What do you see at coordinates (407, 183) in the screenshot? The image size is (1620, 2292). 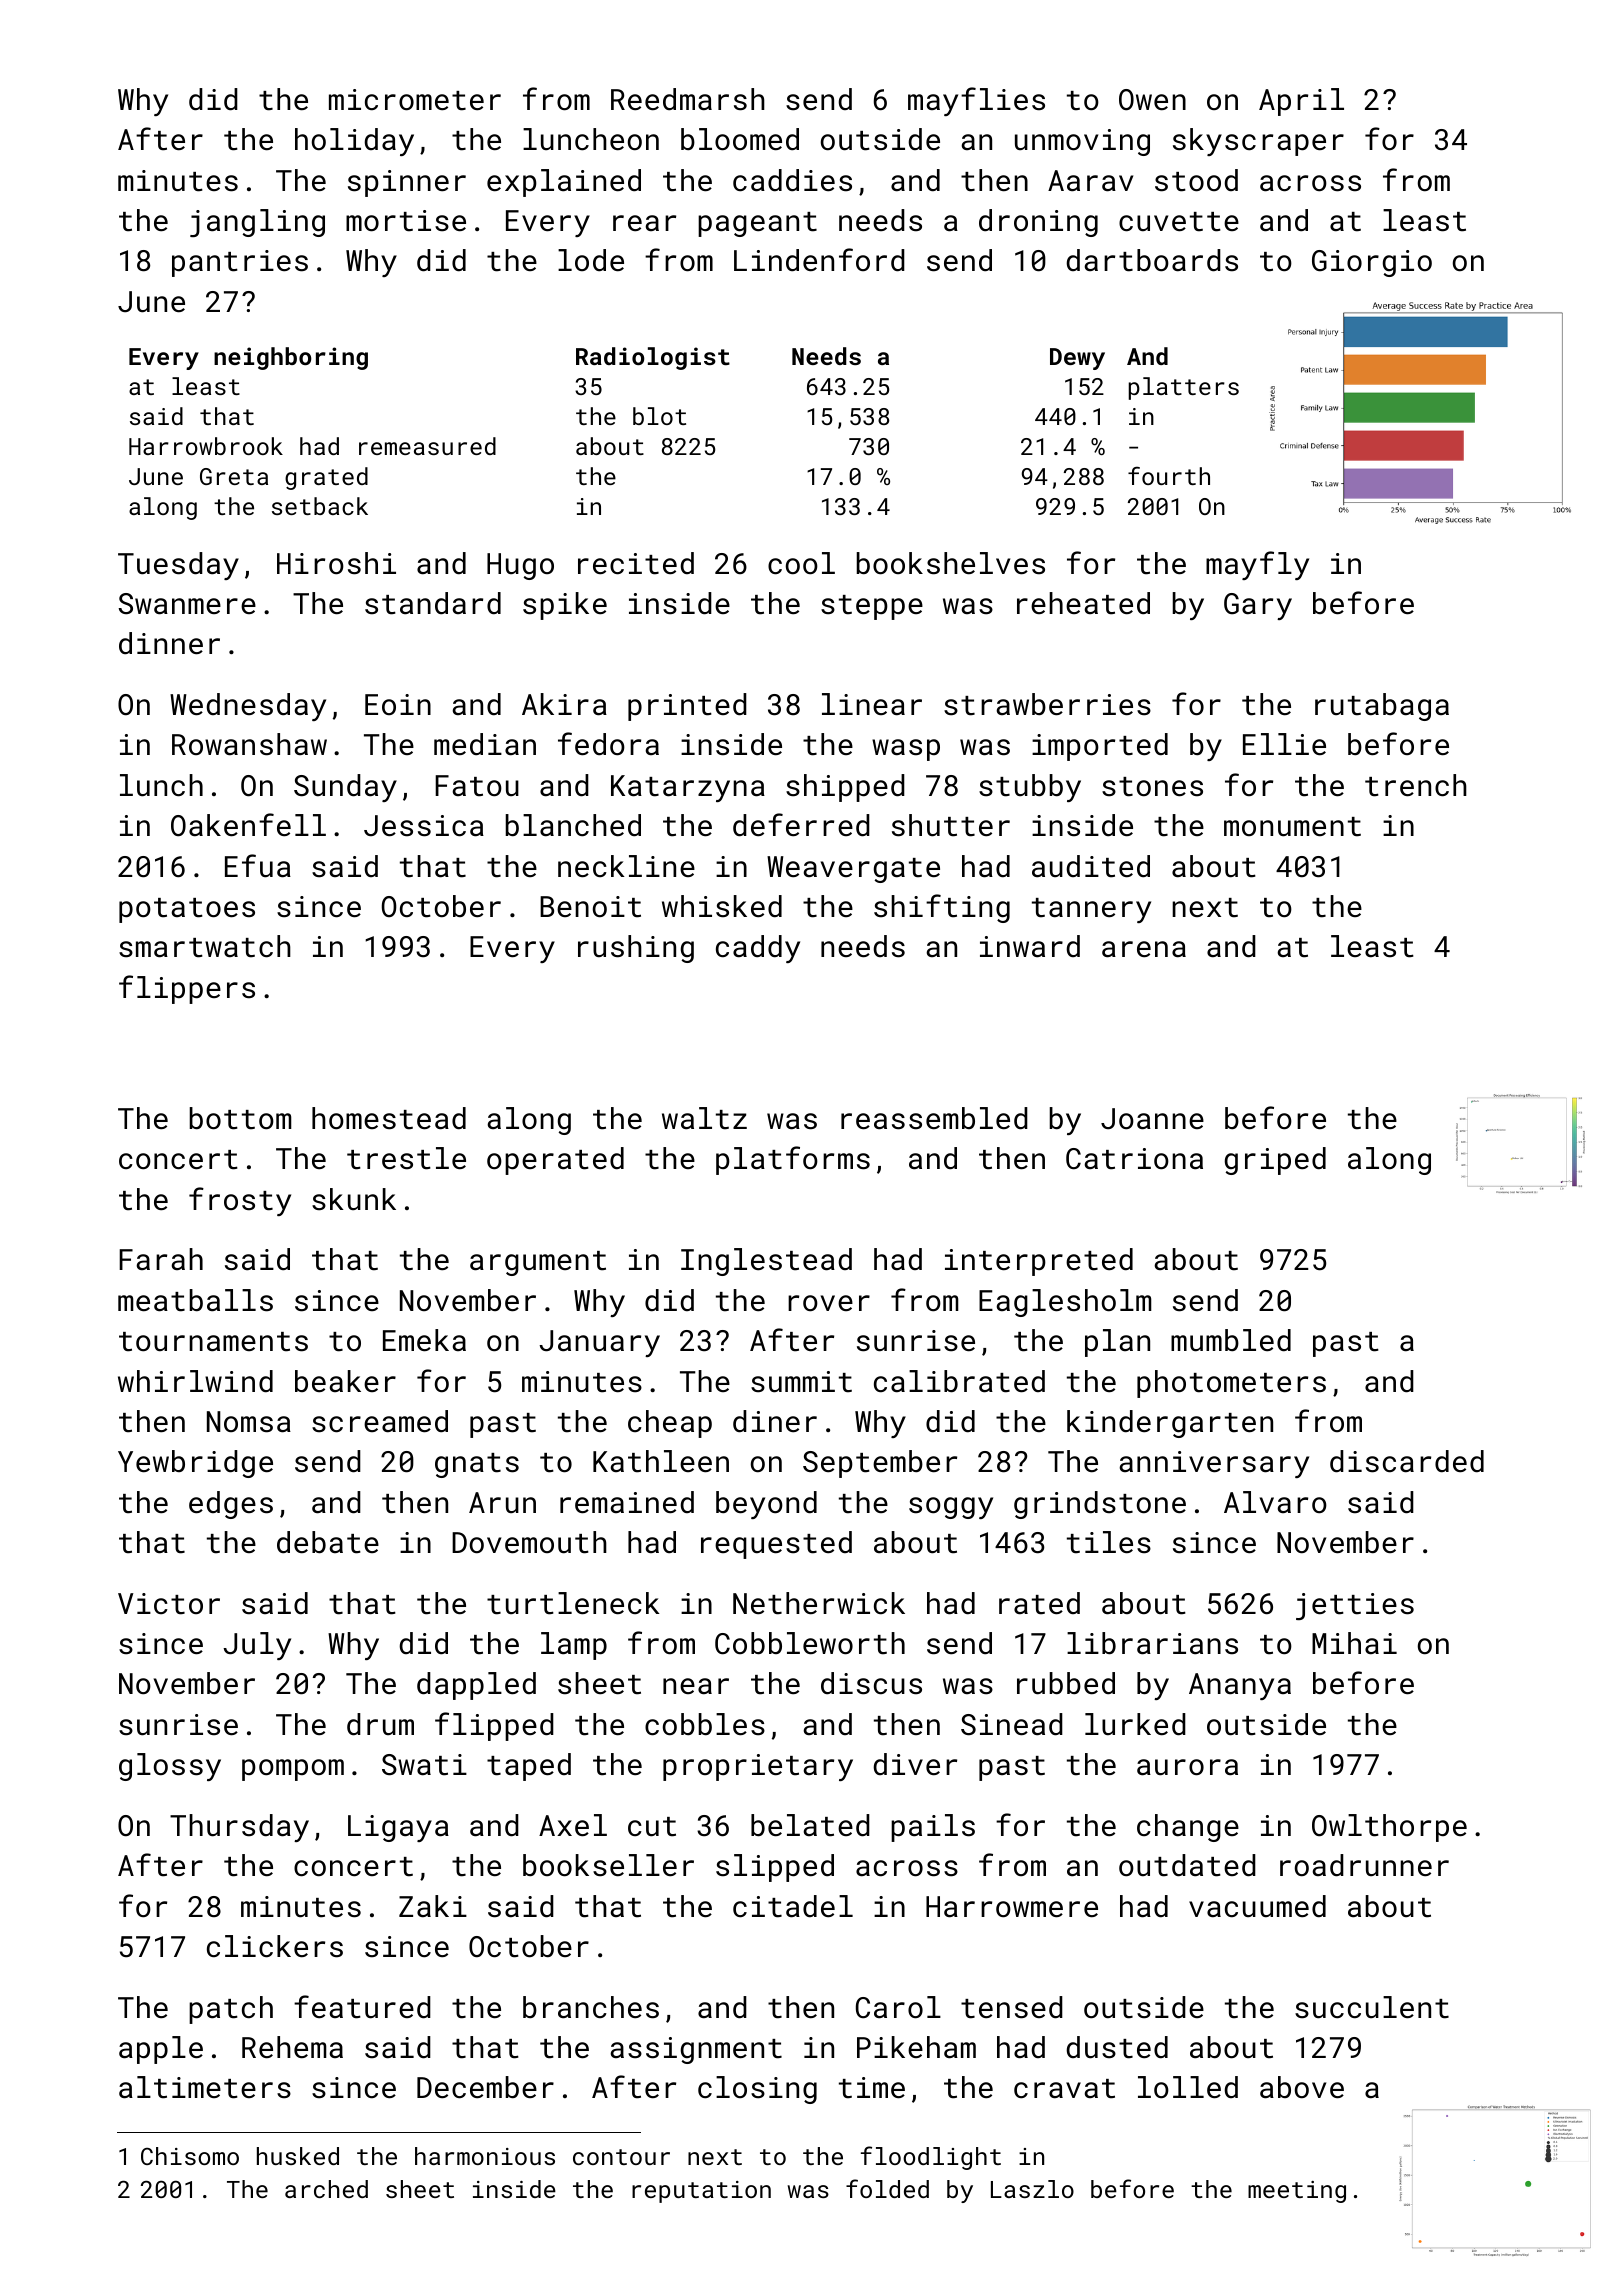 I see `spinner` at bounding box center [407, 183].
